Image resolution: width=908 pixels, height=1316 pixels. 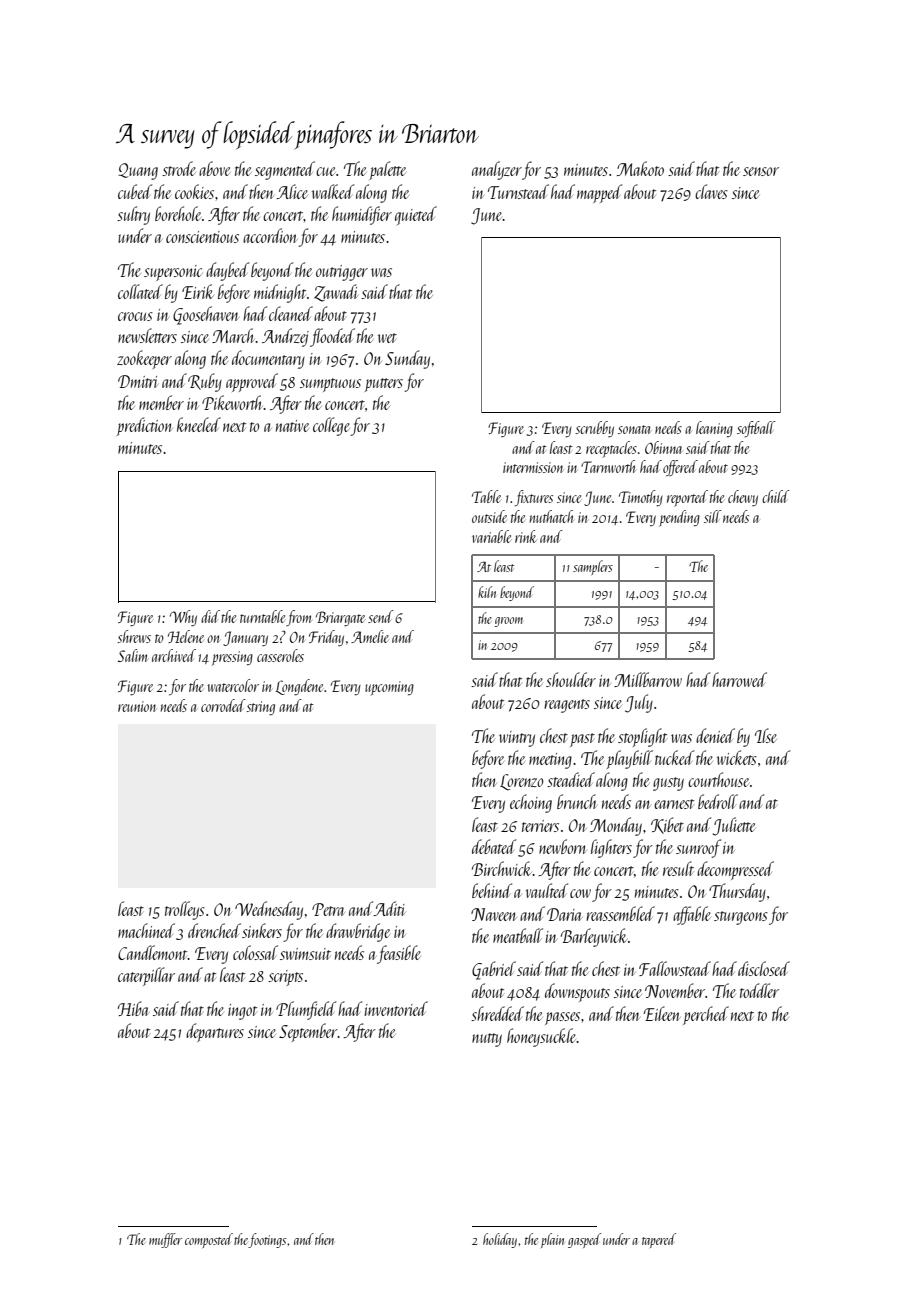 What do you see at coordinates (389, 688) in the image?
I see `upcoming` at bounding box center [389, 688].
